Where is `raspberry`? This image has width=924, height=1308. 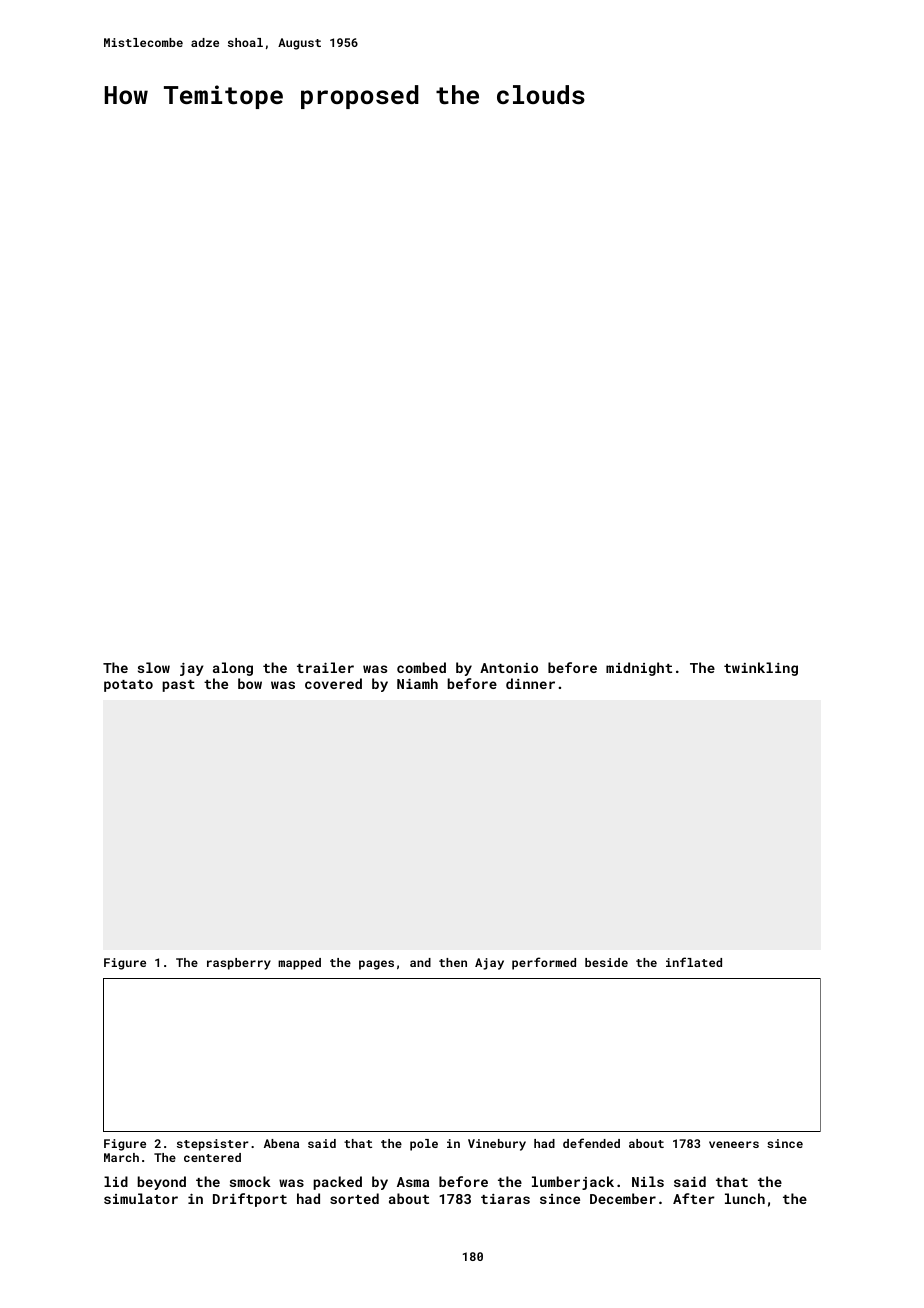
raspberry is located at coordinates (239, 964).
